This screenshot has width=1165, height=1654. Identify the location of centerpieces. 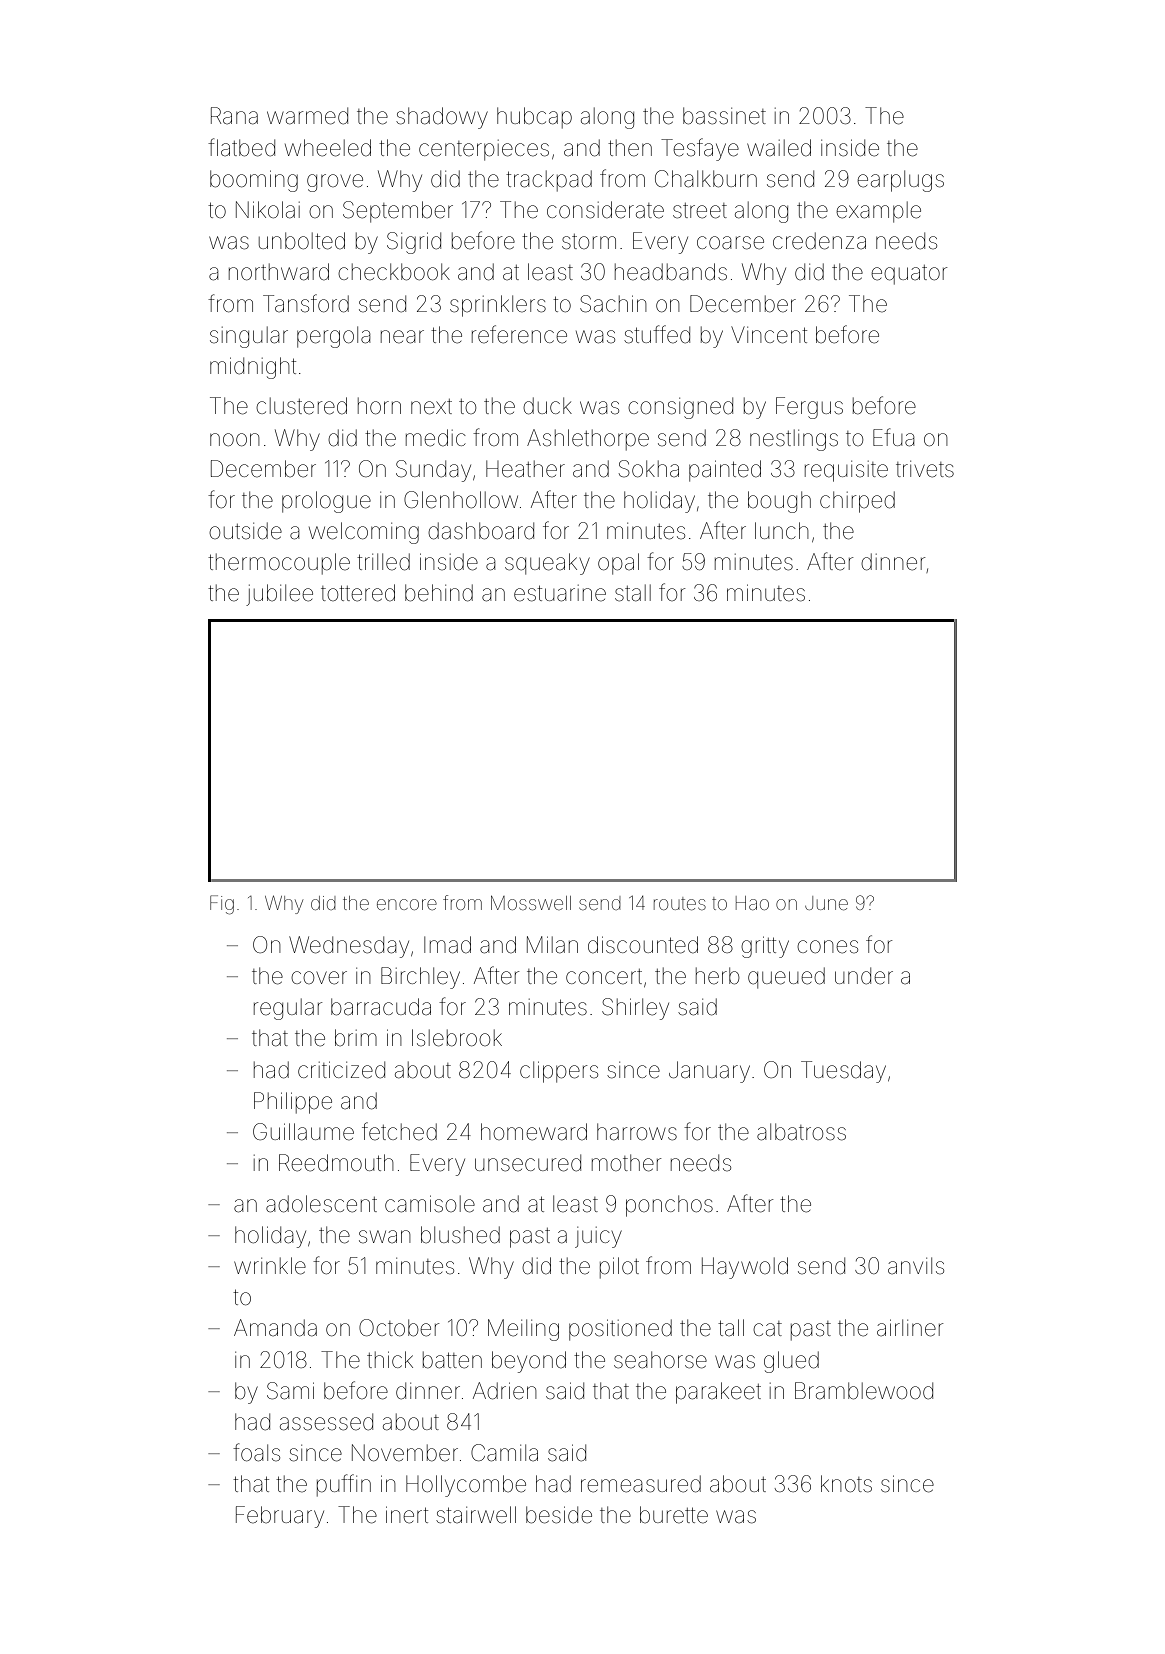
(484, 150).
